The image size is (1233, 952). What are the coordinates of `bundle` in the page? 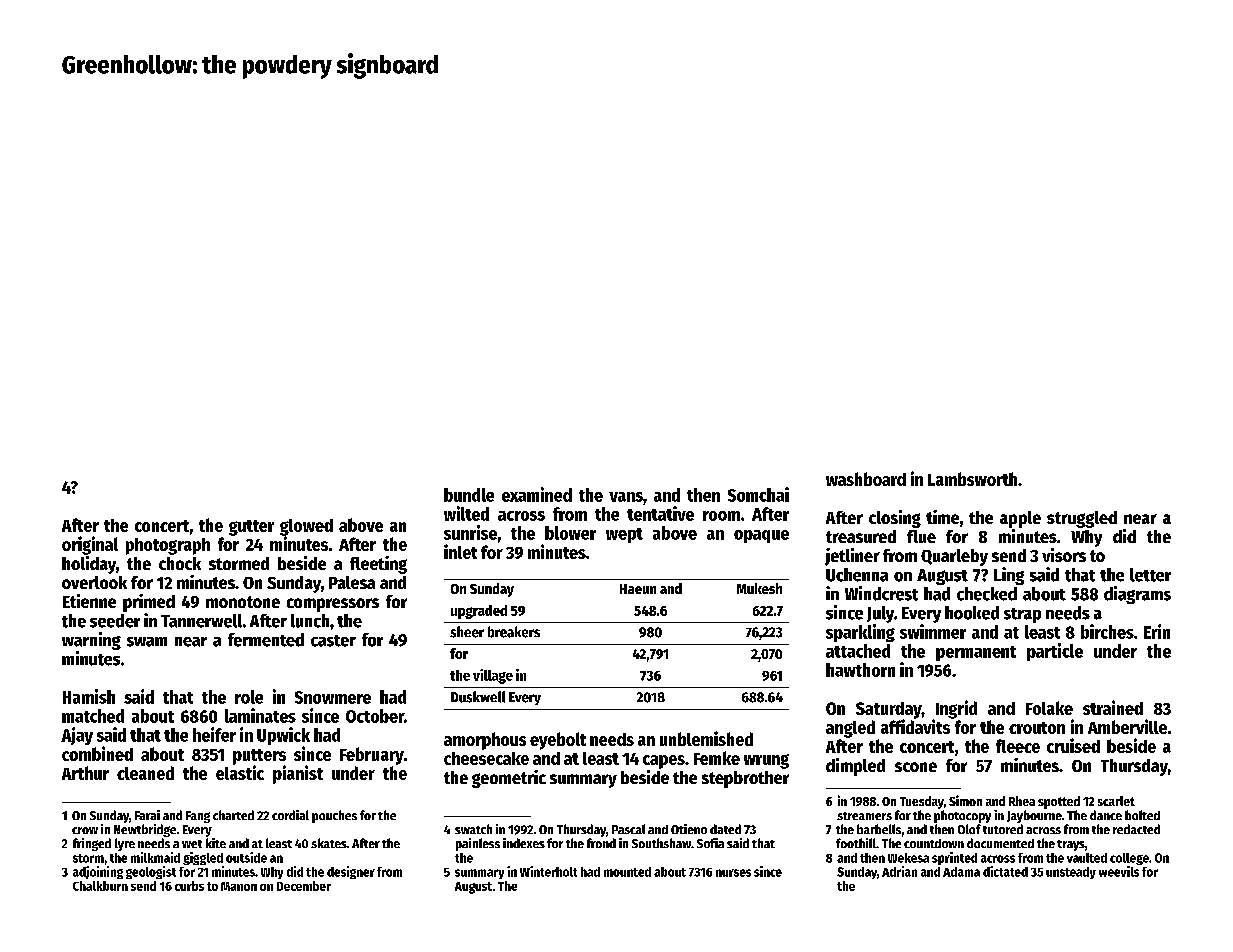 It's located at (469, 495).
